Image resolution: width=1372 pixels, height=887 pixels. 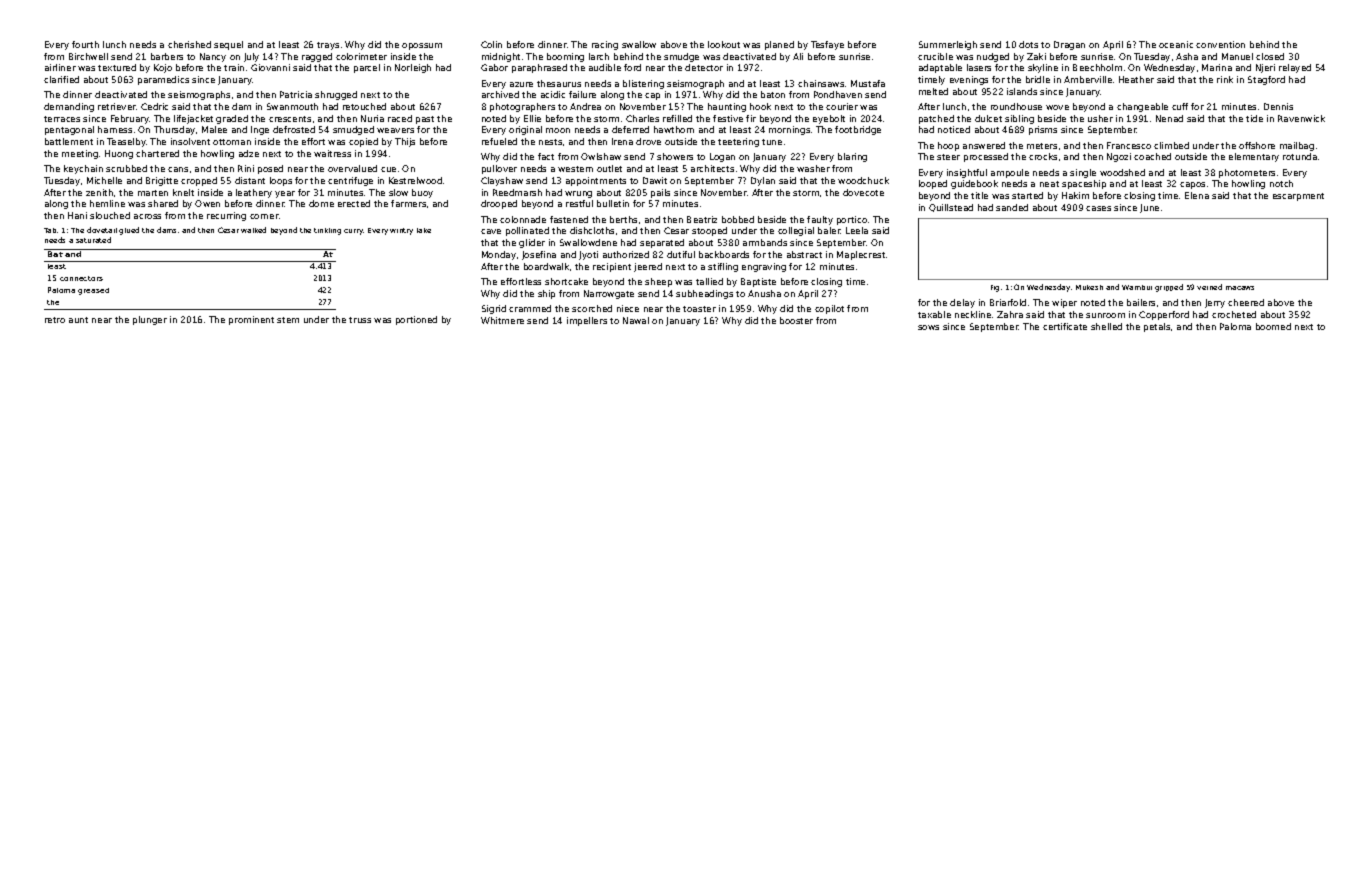 What do you see at coordinates (93, 291) in the page?
I see `greased` at bounding box center [93, 291].
